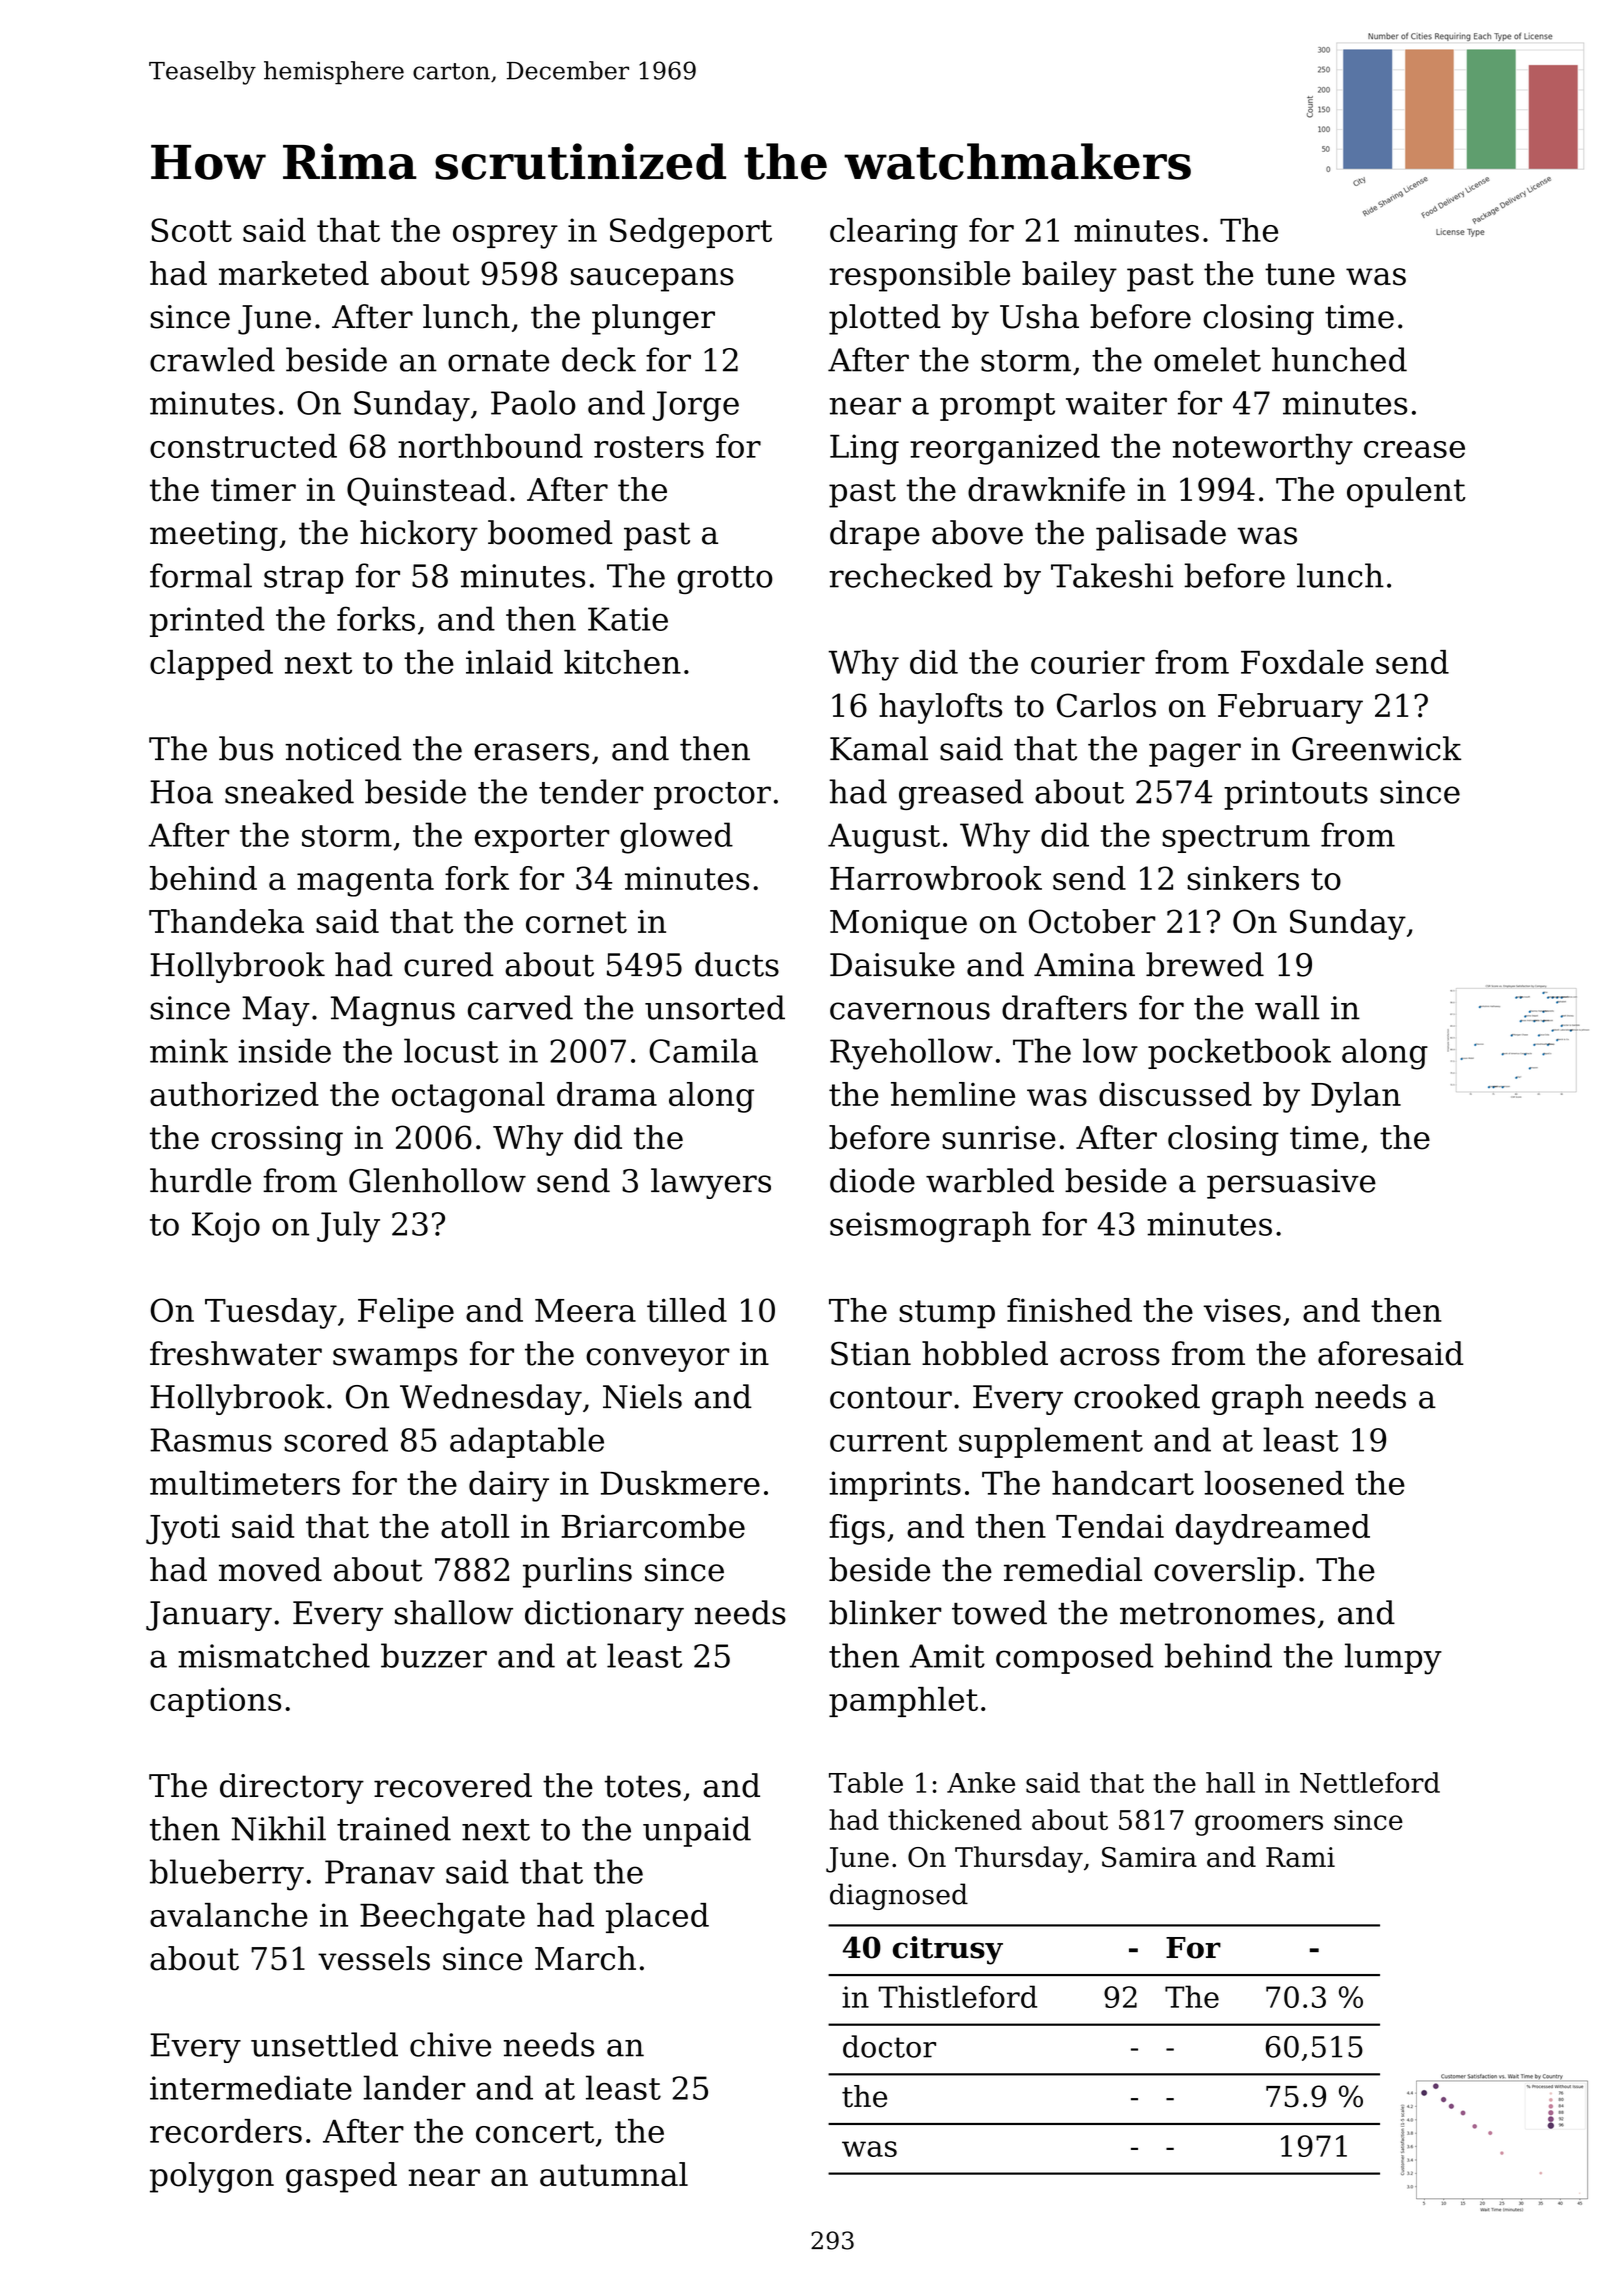 This image has height=2292, width=1620. What do you see at coordinates (294, 273) in the image?
I see `marketed` at bounding box center [294, 273].
